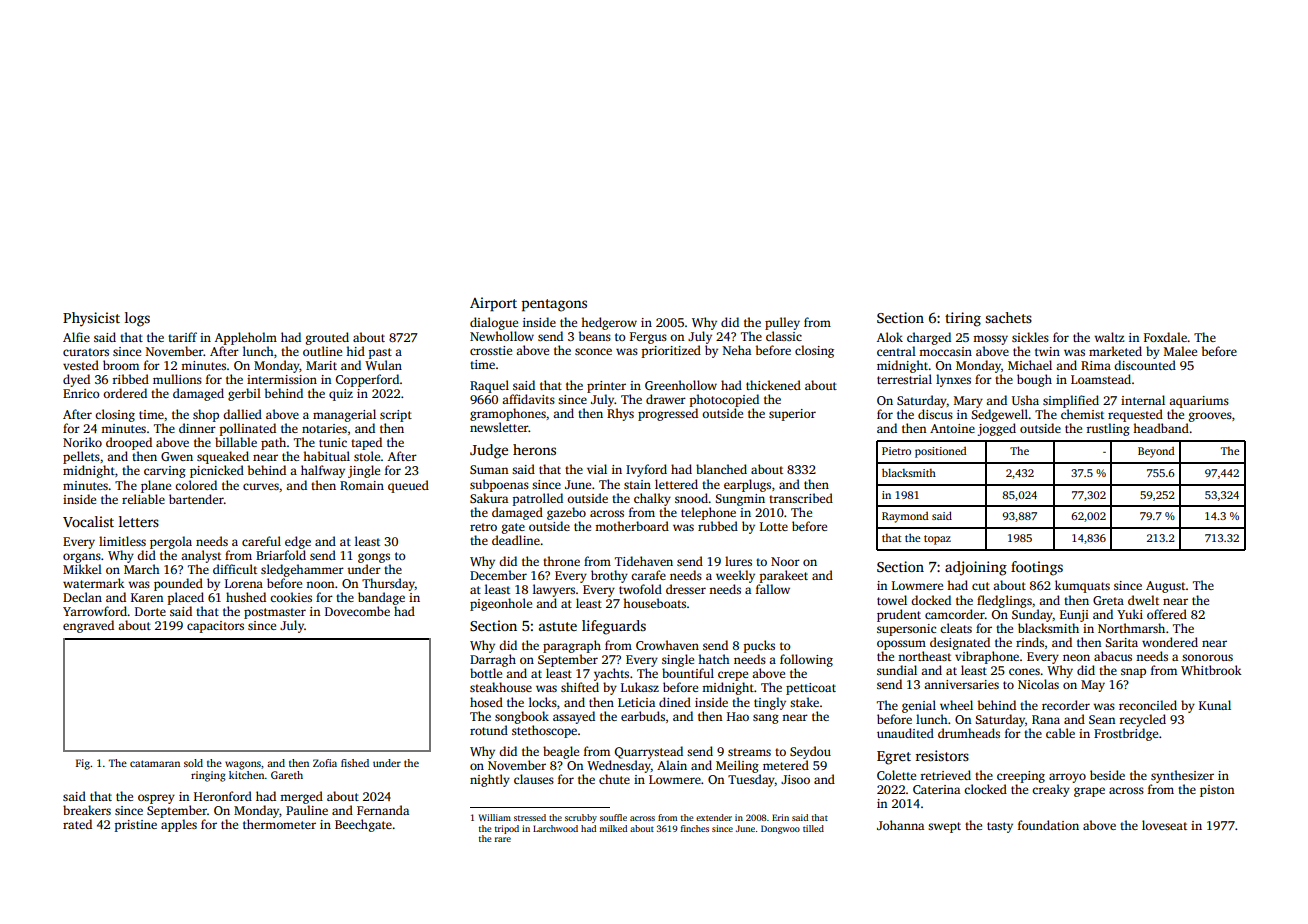 This screenshot has height=924, width=1308. I want to click on thermometer, so click(279, 824).
